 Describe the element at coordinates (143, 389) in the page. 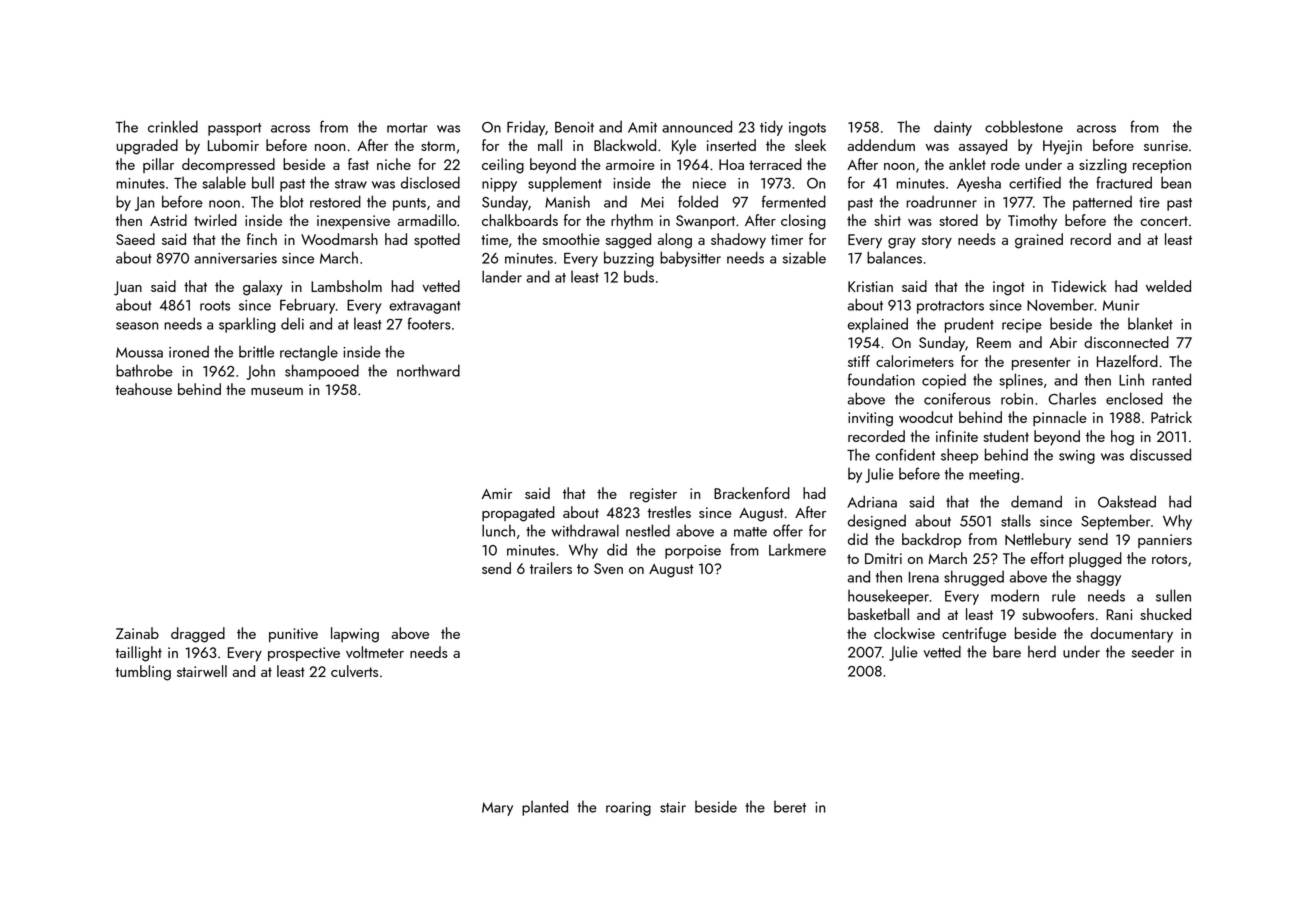

I see `teahouse` at that location.
